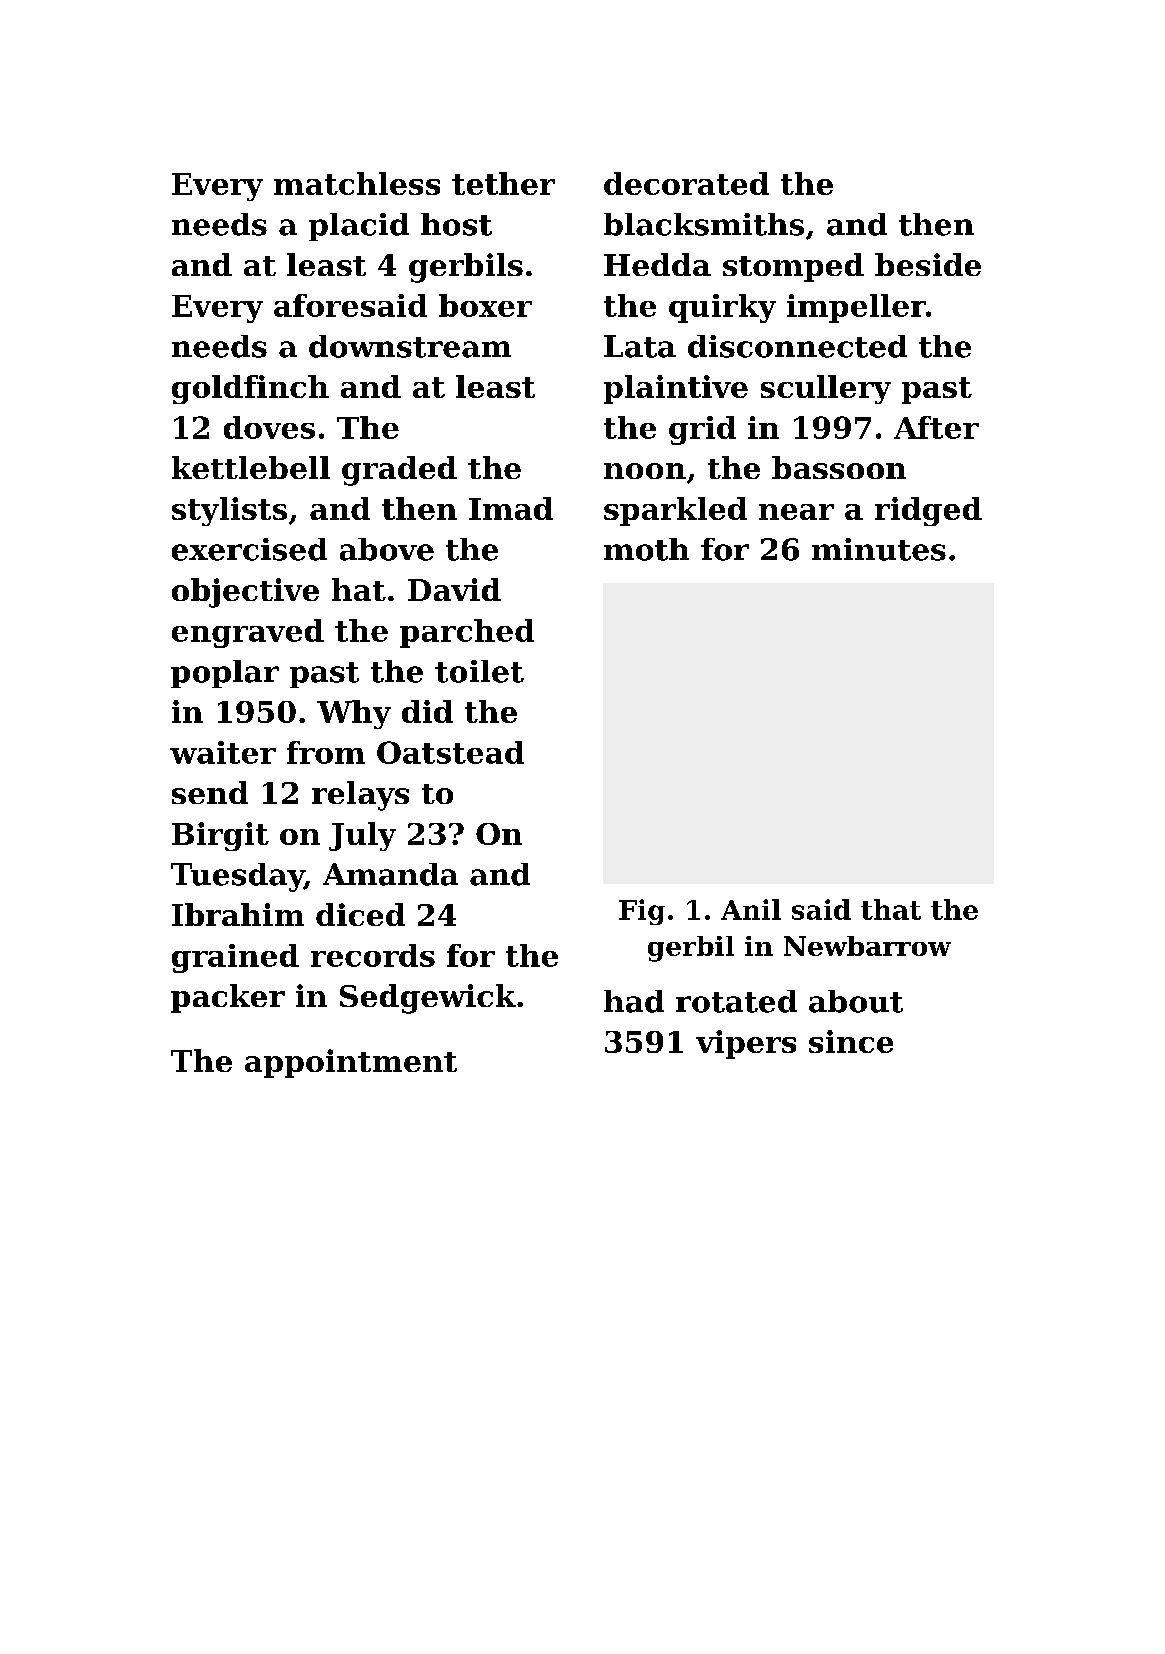  What do you see at coordinates (387, 549) in the screenshot?
I see `above` at bounding box center [387, 549].
